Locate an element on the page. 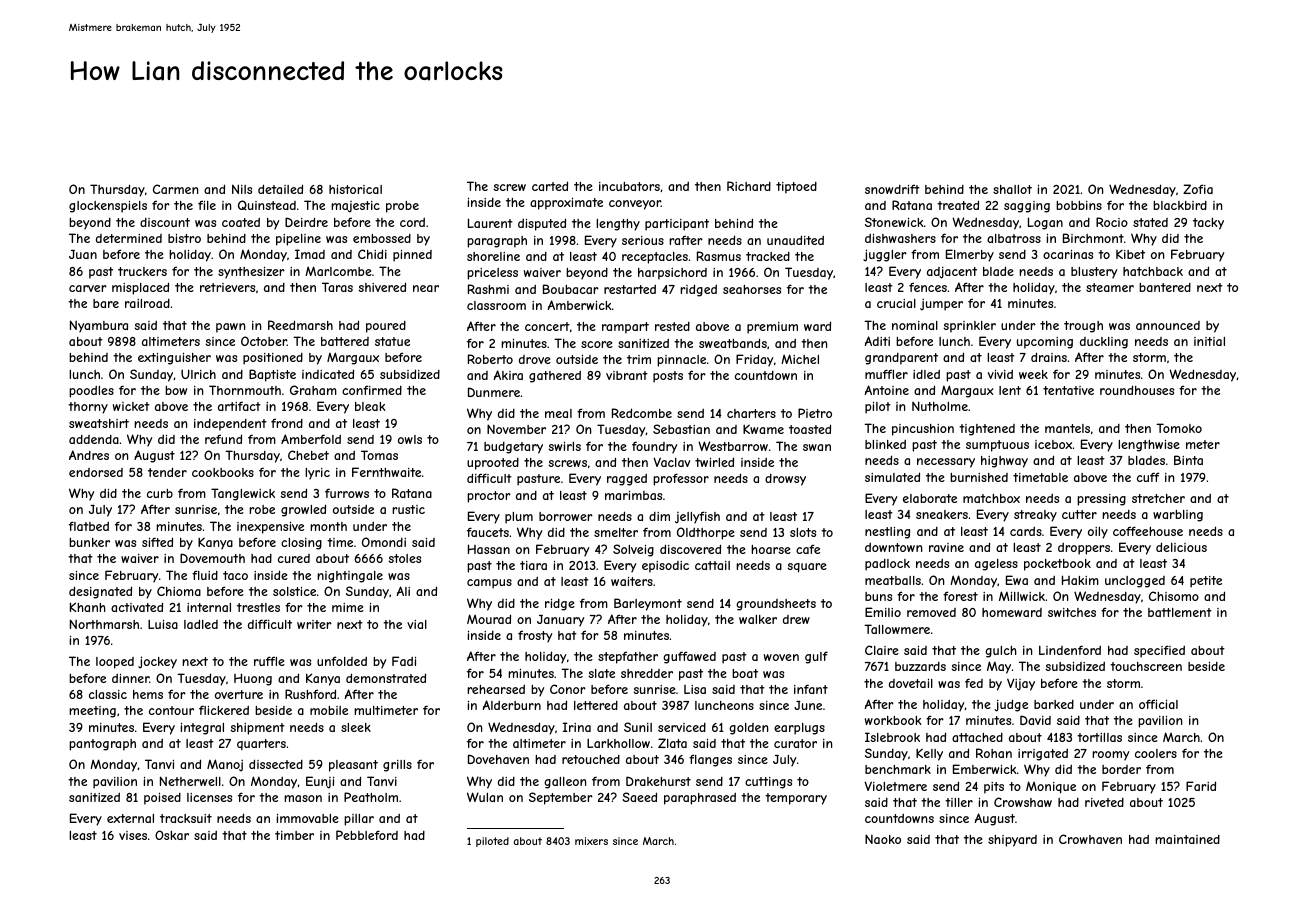  Pebbleford is located at coordinates (367, 835).
